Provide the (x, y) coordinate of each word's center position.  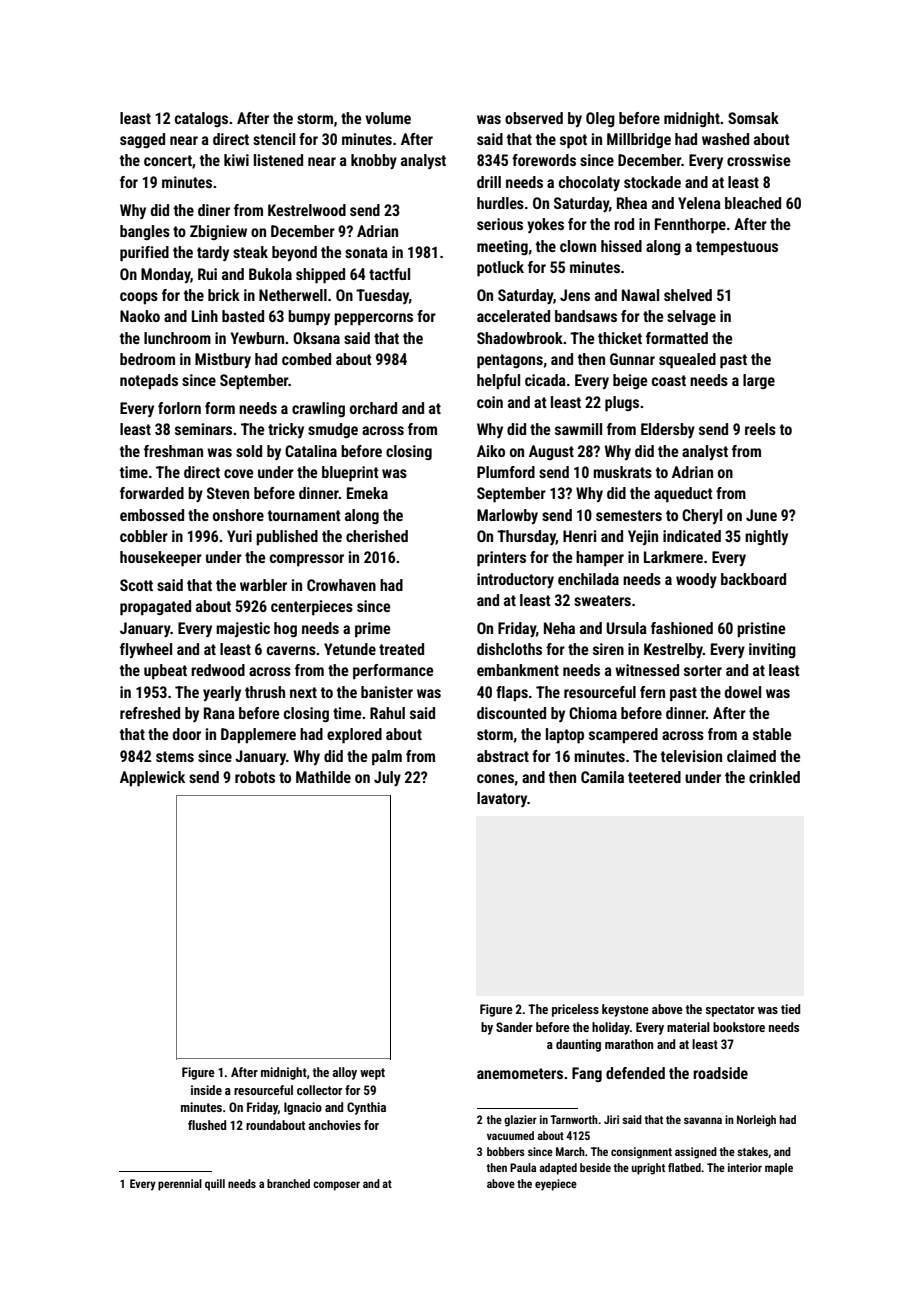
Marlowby (507, 516)
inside (206, 1090)
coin (490, 402)
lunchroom (177, 338)
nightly (766, 537)
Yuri (239, 536)
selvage (691, 317)
